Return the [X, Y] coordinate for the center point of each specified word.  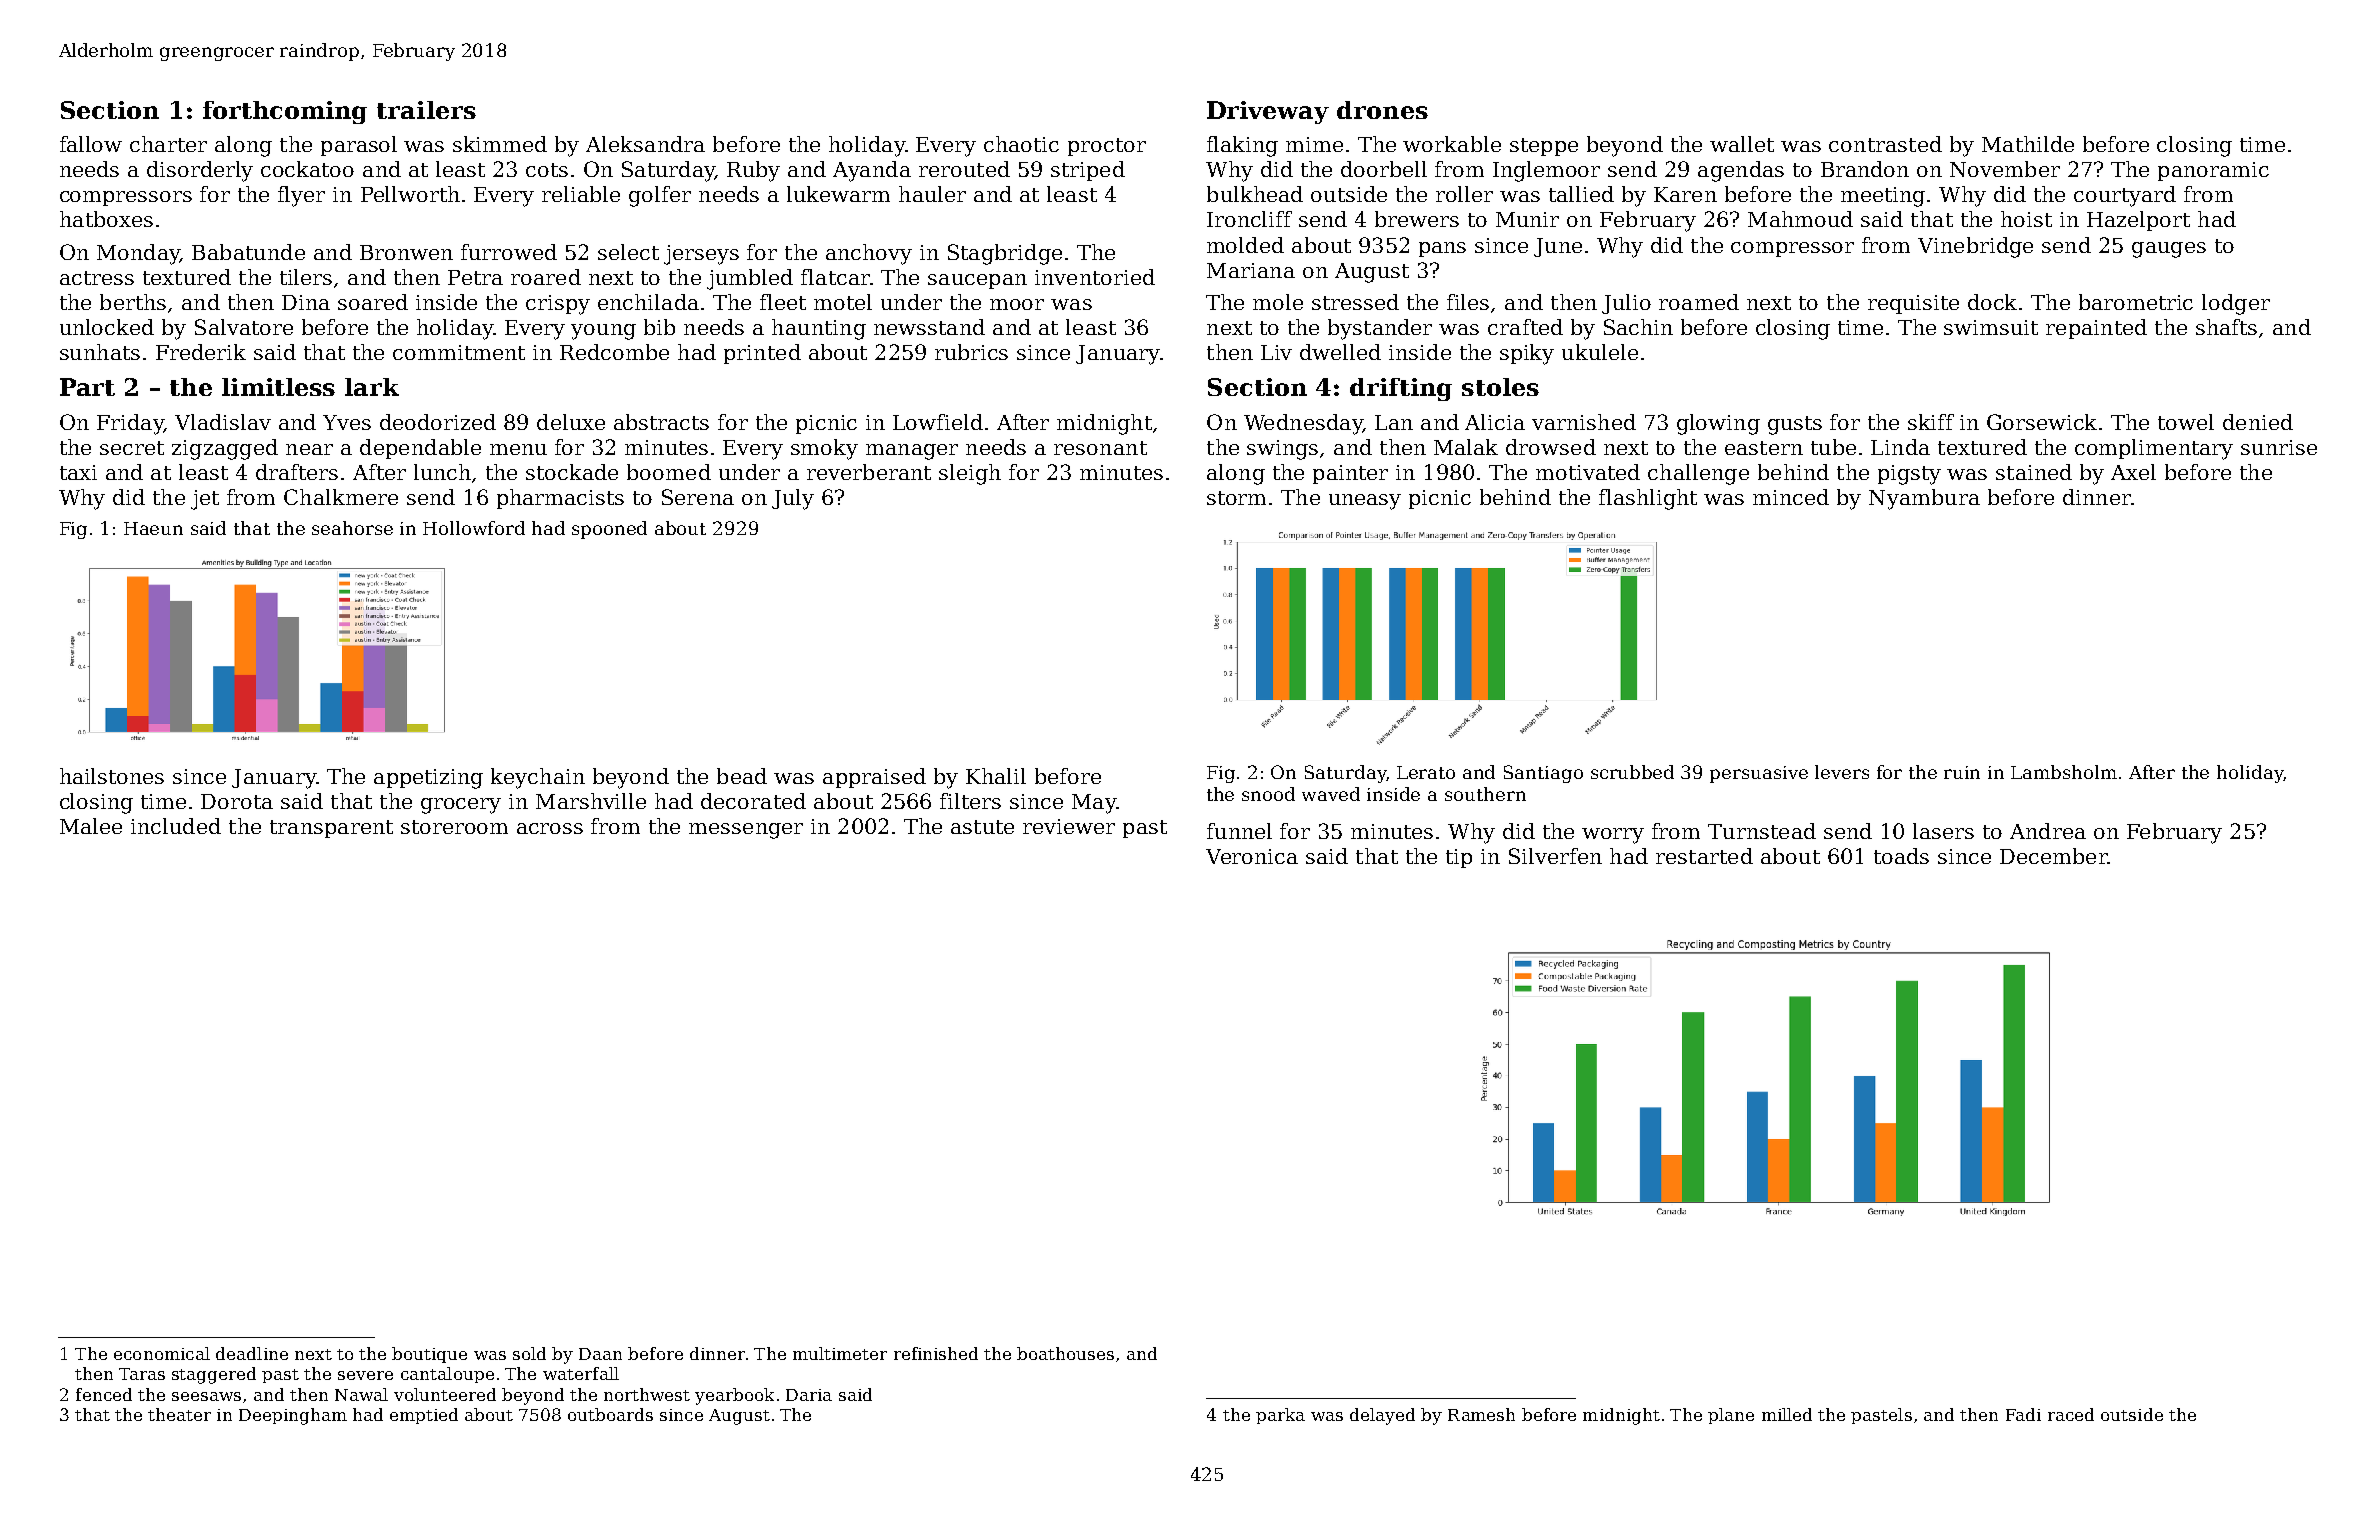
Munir [1527, 219]
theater [179, 1414]
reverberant [869, 472]
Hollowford [474, 528]
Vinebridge [1975, 247]
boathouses [1065, 1353]
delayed [1382, 1416]
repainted [2096, 329]
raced [2071, 1414]
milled [1787, 1414]
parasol [359, 146]
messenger [746, 831]
